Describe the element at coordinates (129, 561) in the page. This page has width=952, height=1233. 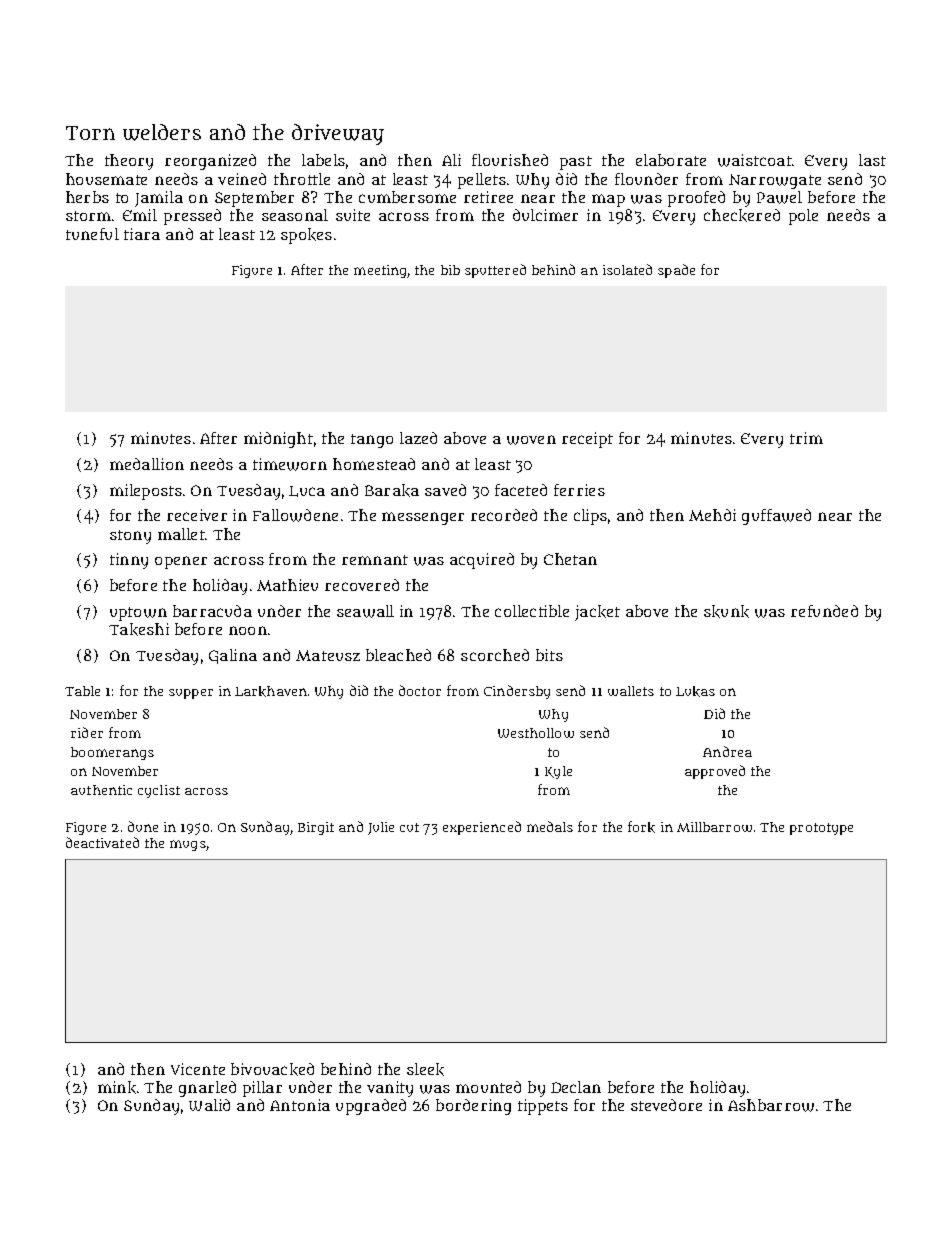
I see `tinny` at that location.
